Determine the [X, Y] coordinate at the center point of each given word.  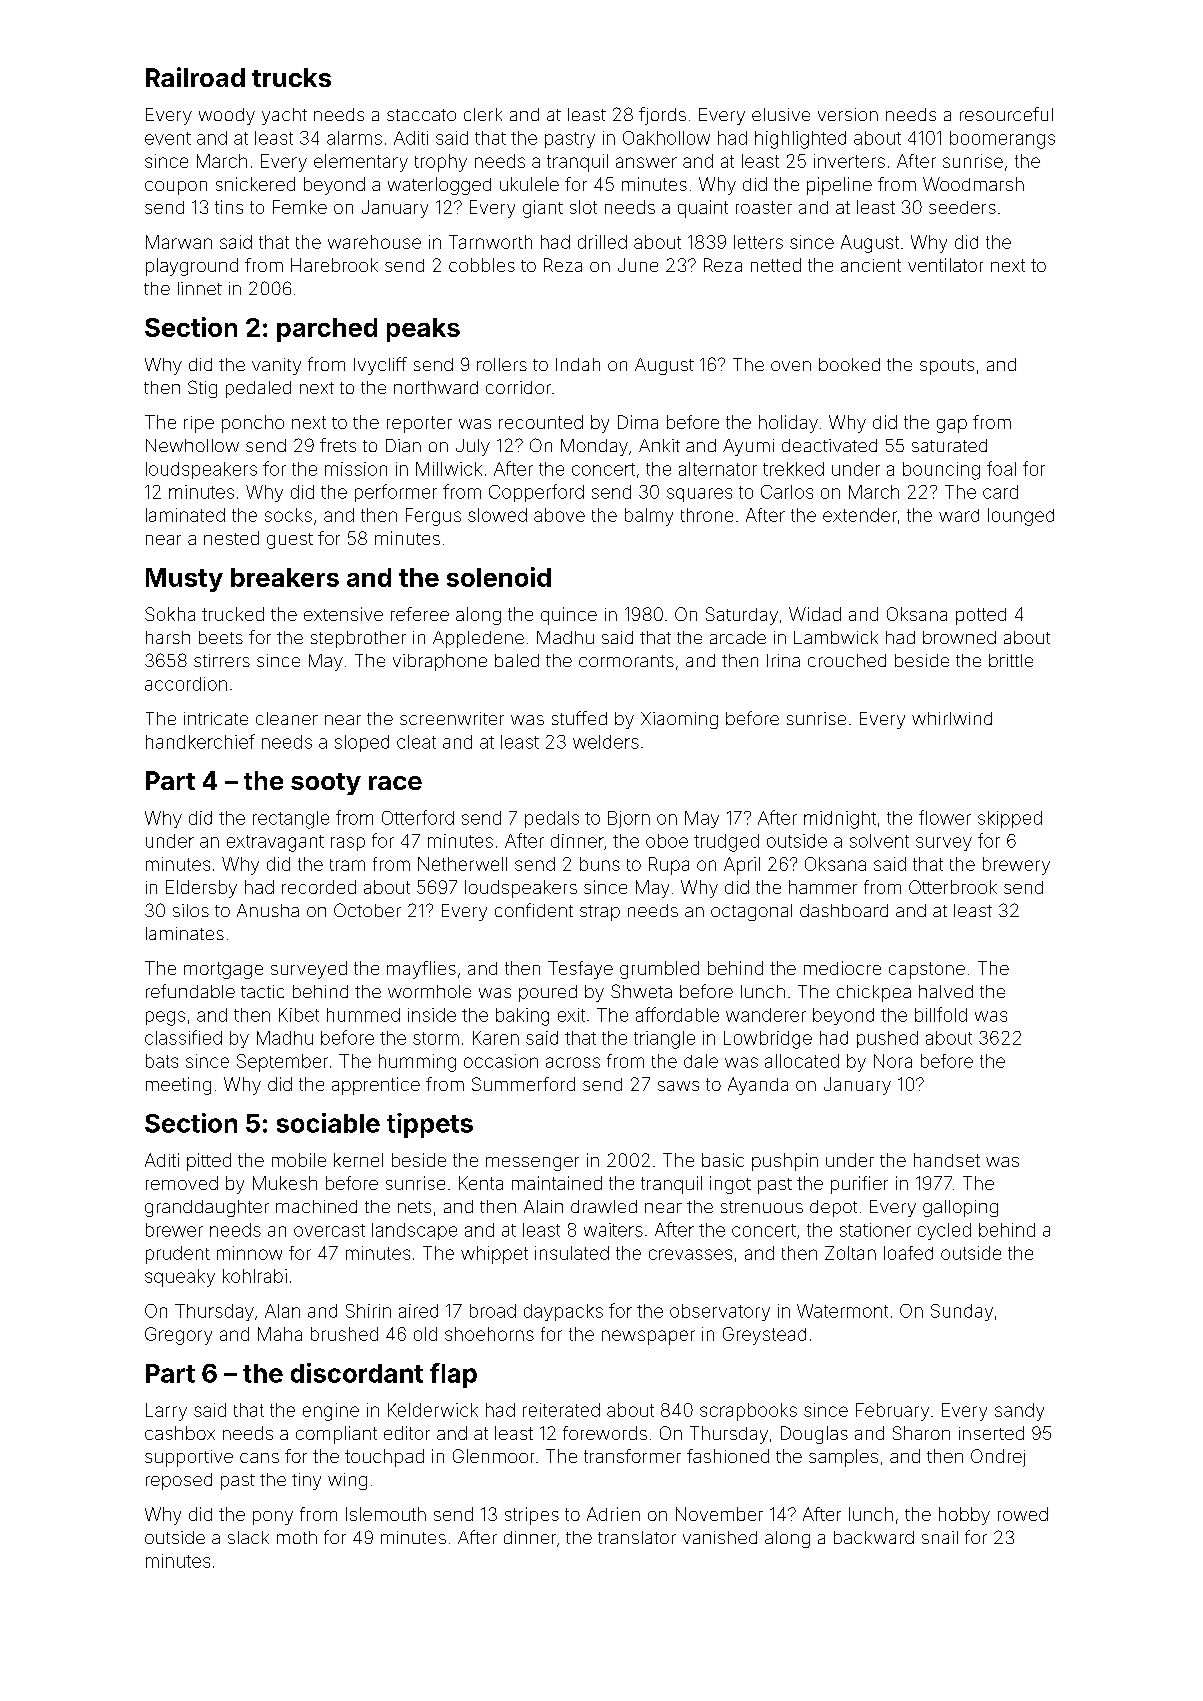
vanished [720, 1537]
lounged [1021, 517]
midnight [840, 820]
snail [940, 1537]
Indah [578, 364]
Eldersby [201, 889]
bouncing [941, 471]
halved [946, 991]
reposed [179, 1481]
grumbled [659, 970]
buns [600, 864]
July [473, 447]
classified [183, 1037]
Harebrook [334, 265]
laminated [185, 515]
